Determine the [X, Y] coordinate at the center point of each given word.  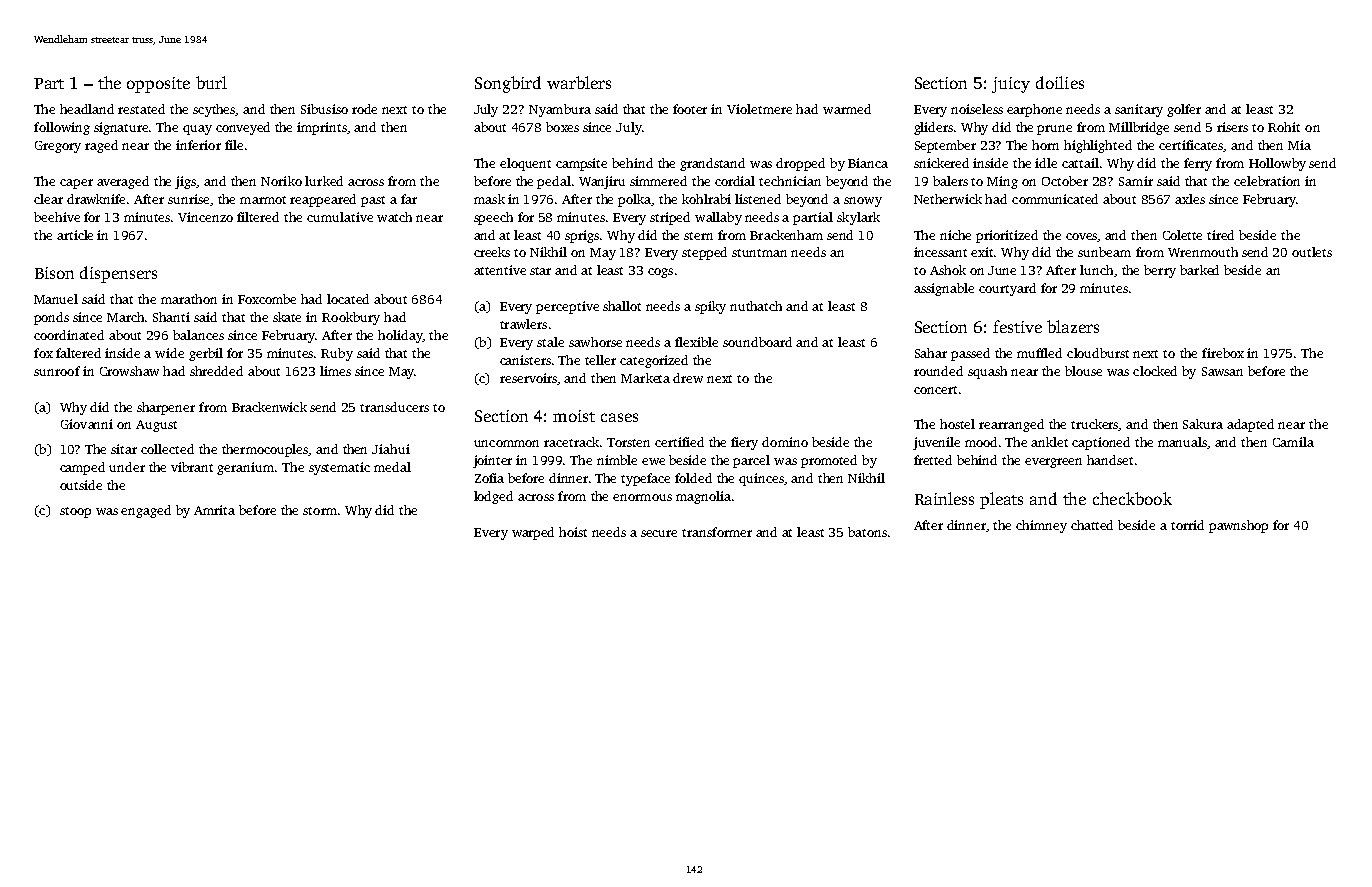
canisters [525, 360]
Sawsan [1222, 371]
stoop [75, 512]
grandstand [712, 164]
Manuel [56, 299]
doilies [1060, 82]
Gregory [58, 147]
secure [659, 533]
